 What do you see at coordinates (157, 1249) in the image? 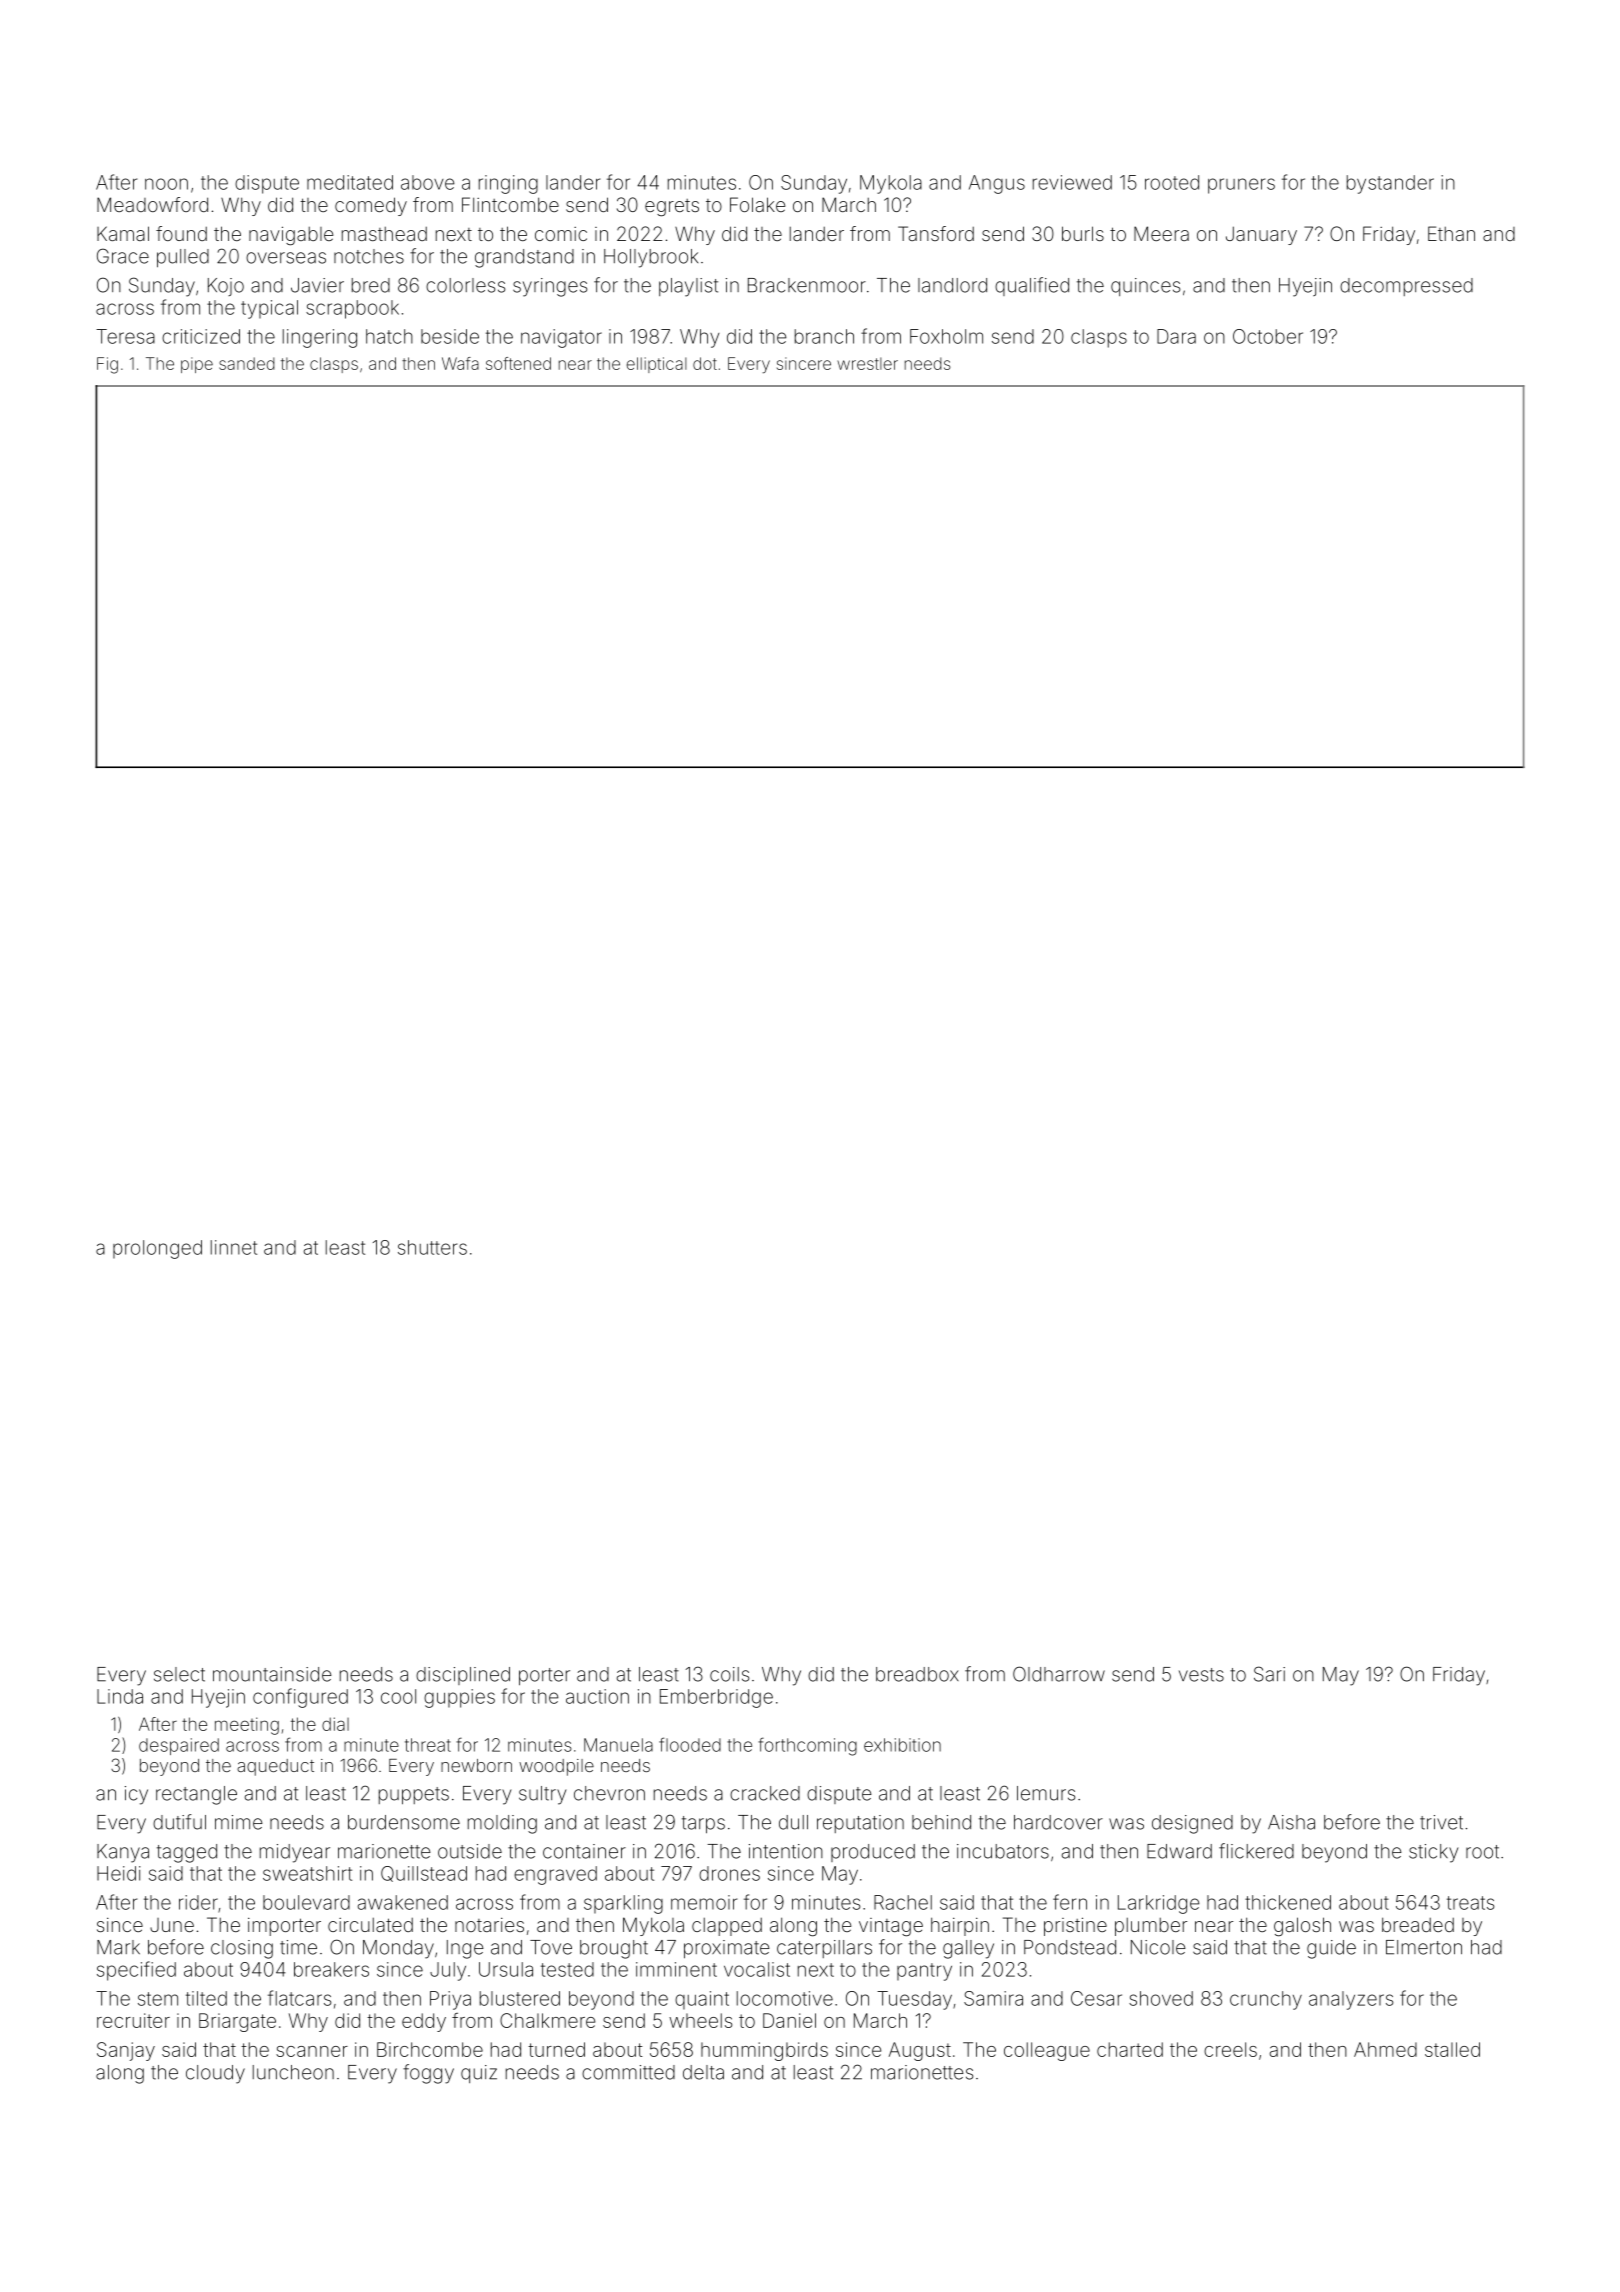
I see `prolonged` at bounding box center [157, 1249].
